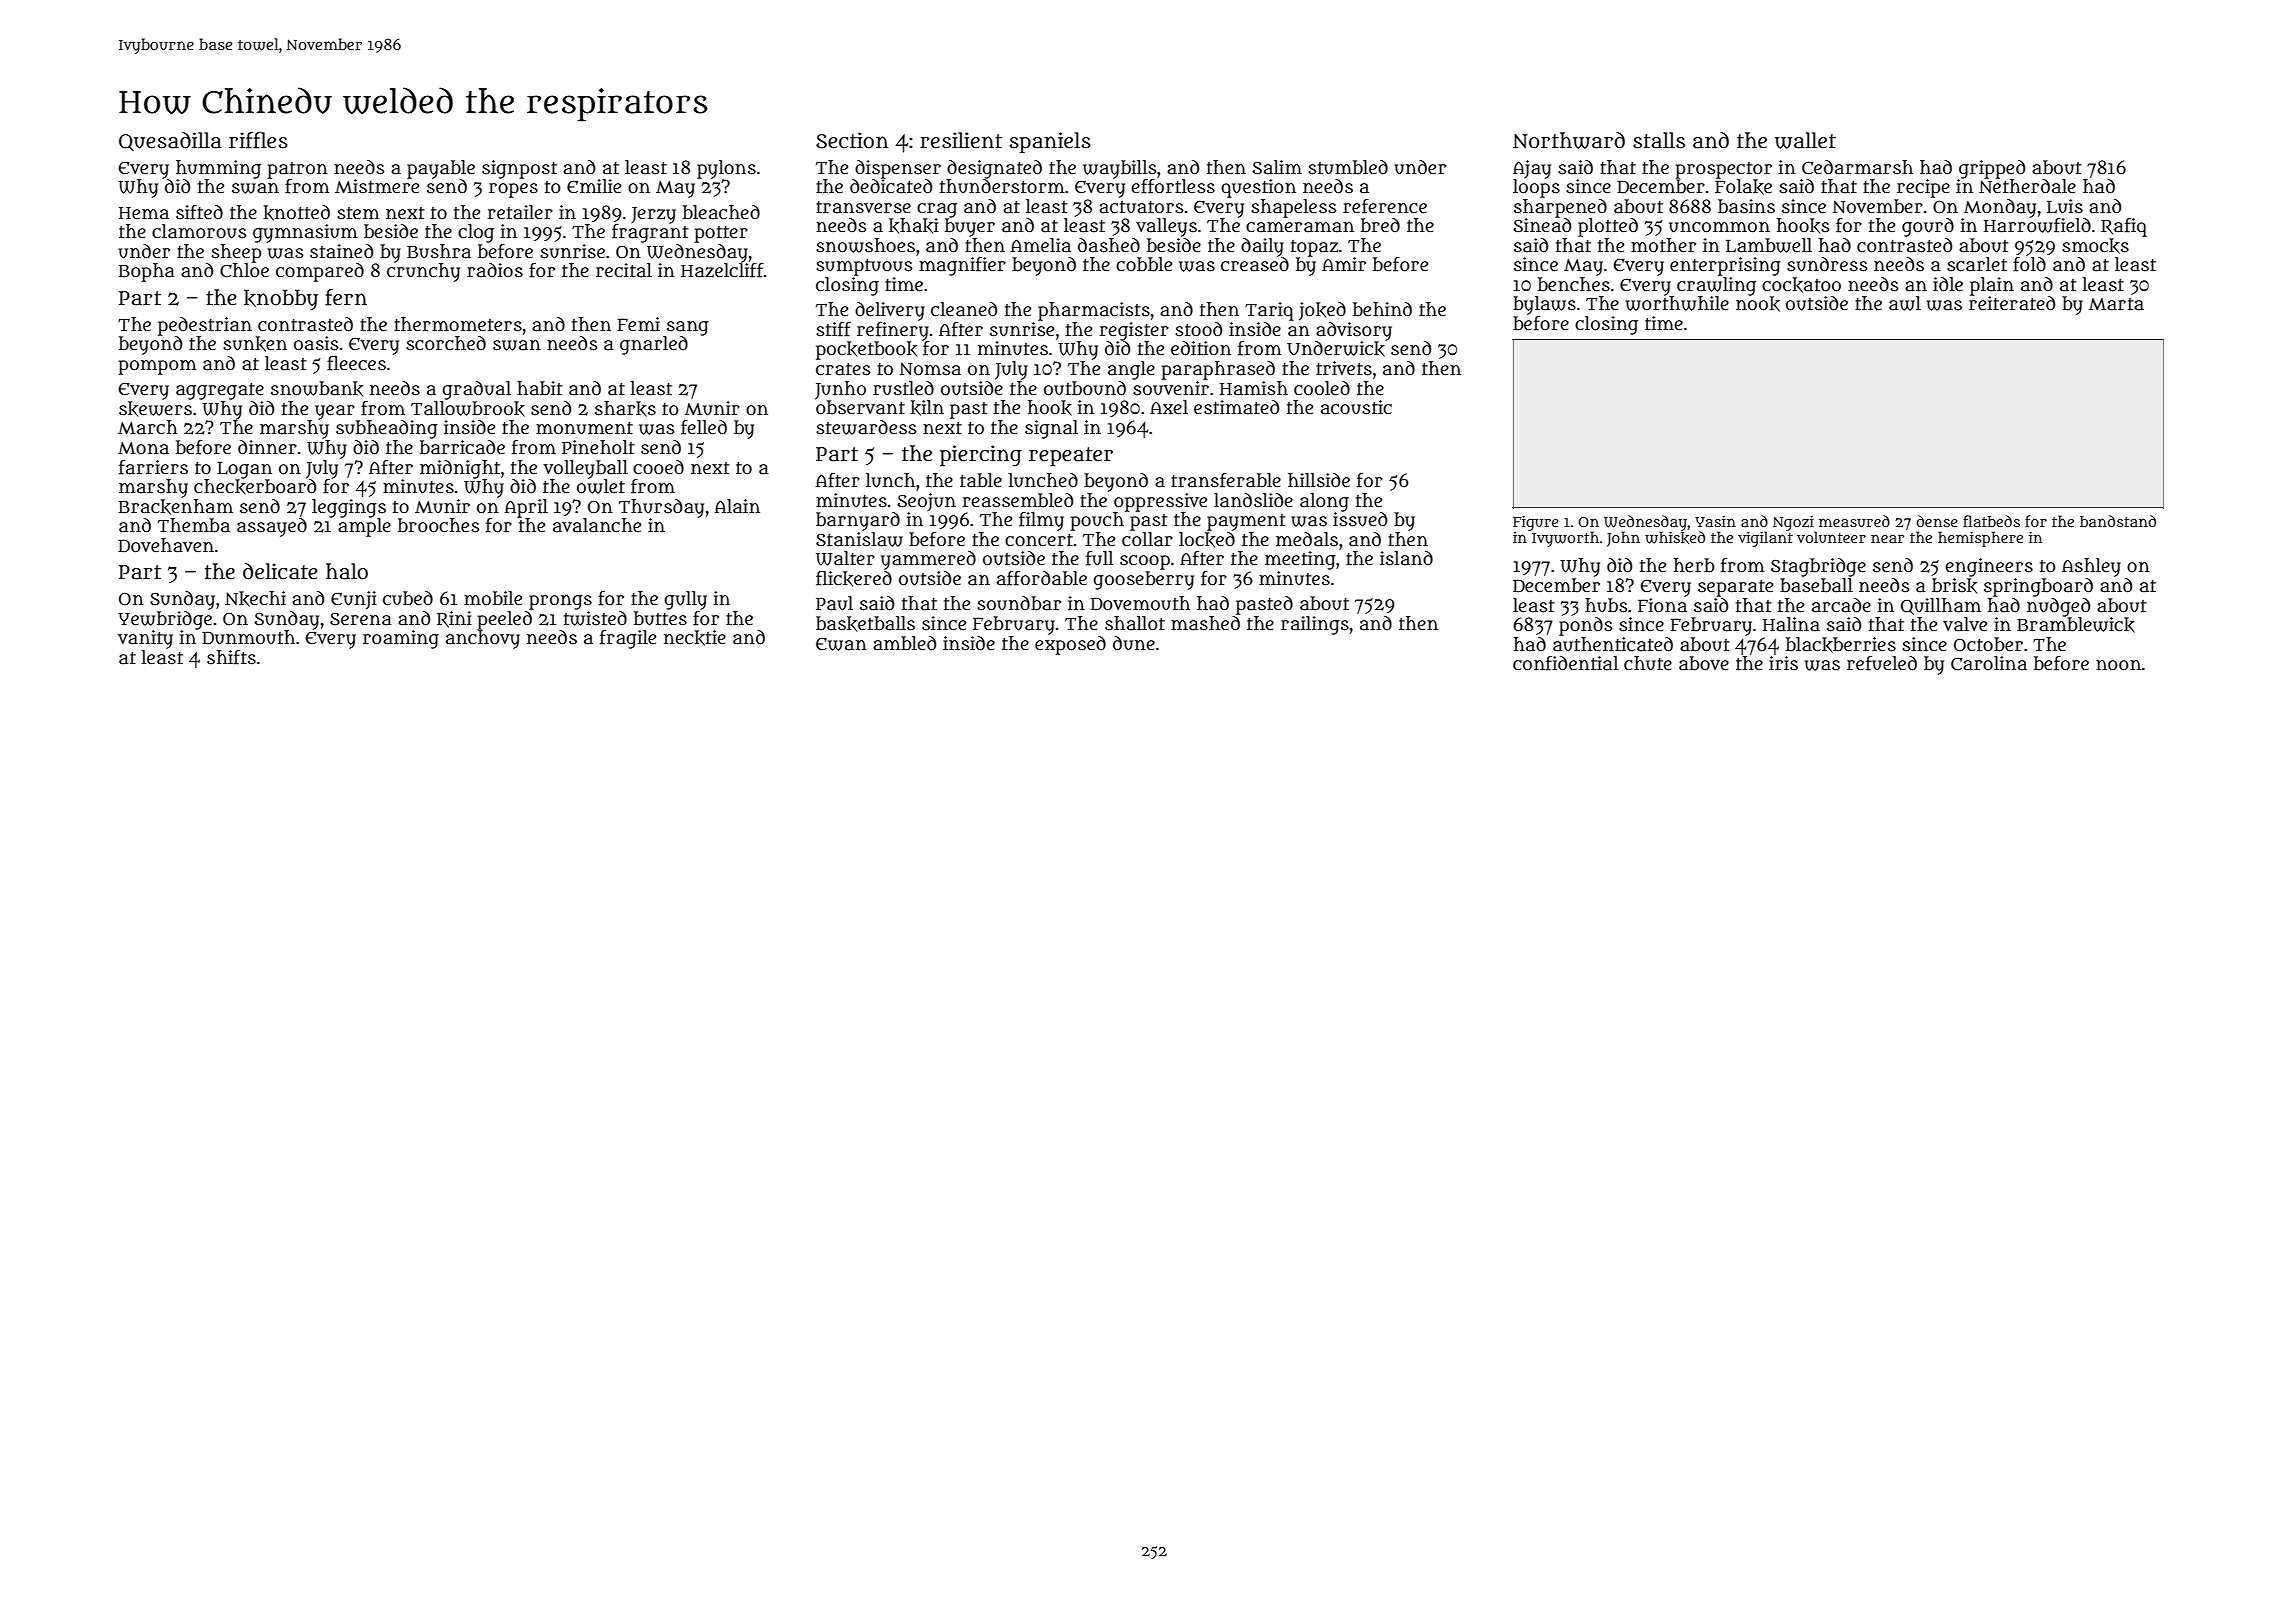 Image resolution: width=2282 pixels, height=1614 pixels. I want to click on reiterated, so click(2012, 303).
